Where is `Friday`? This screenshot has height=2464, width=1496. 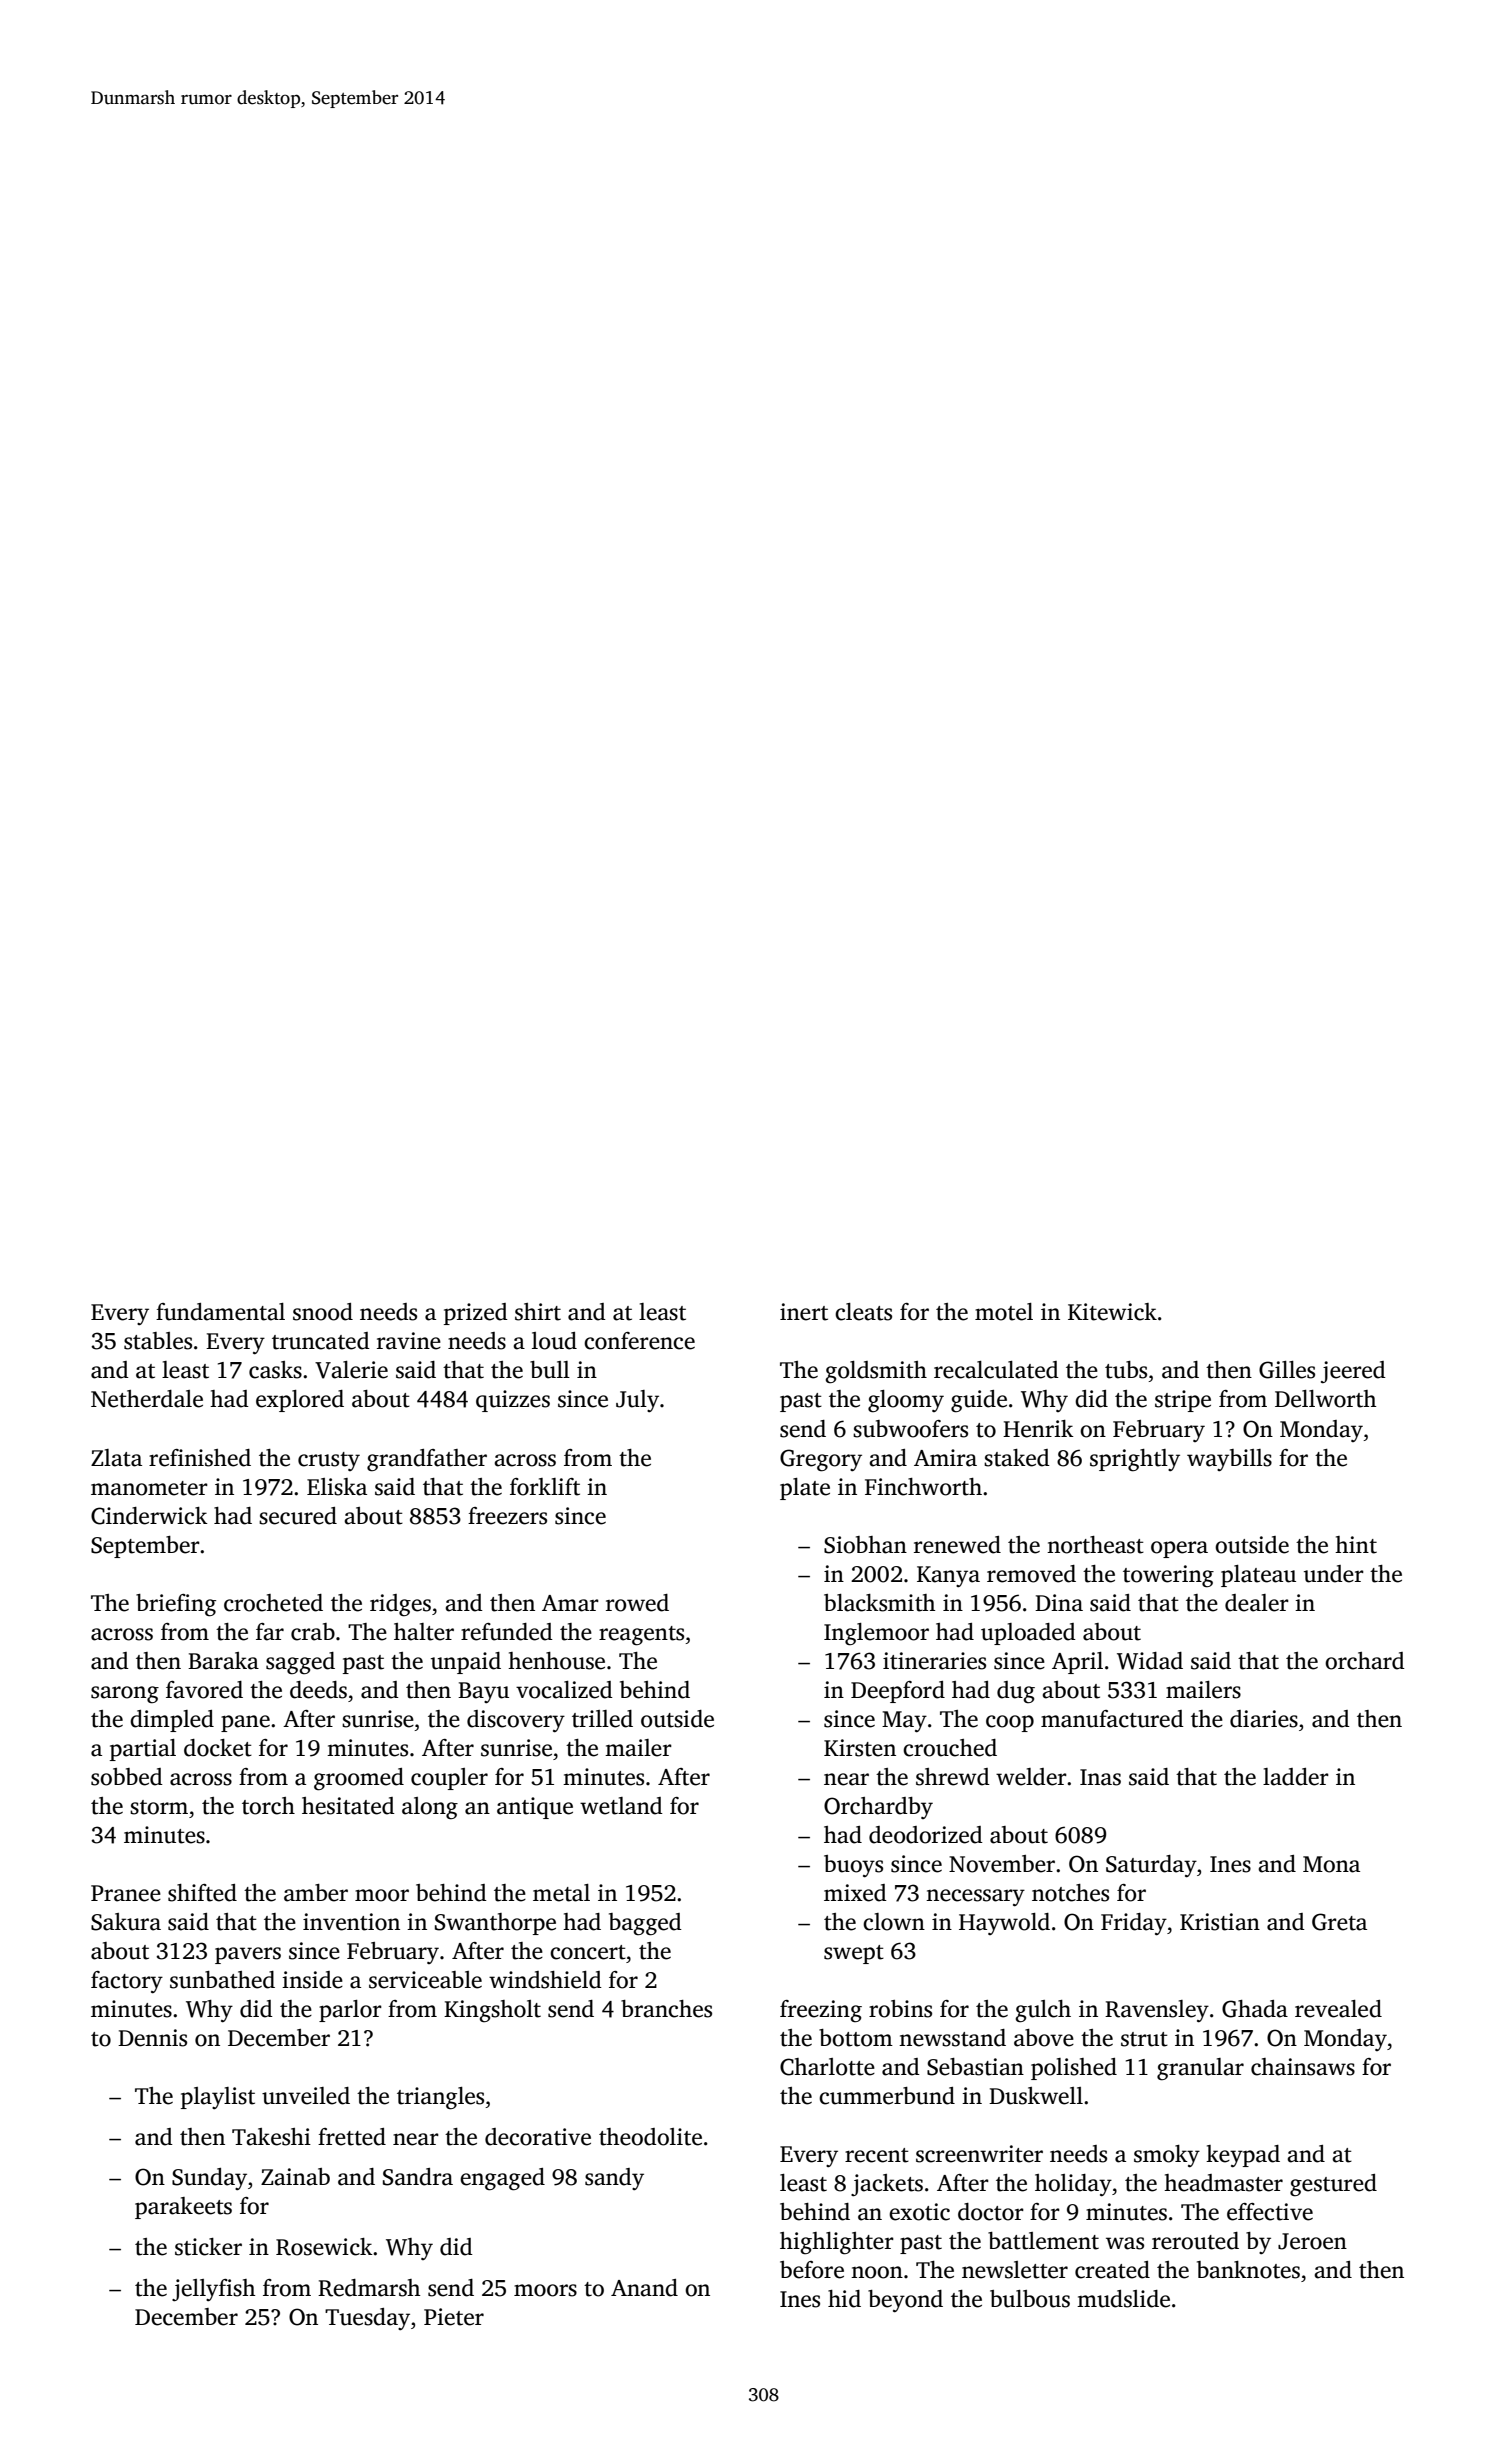
Friday is located at coordinates (1134, 1924).
